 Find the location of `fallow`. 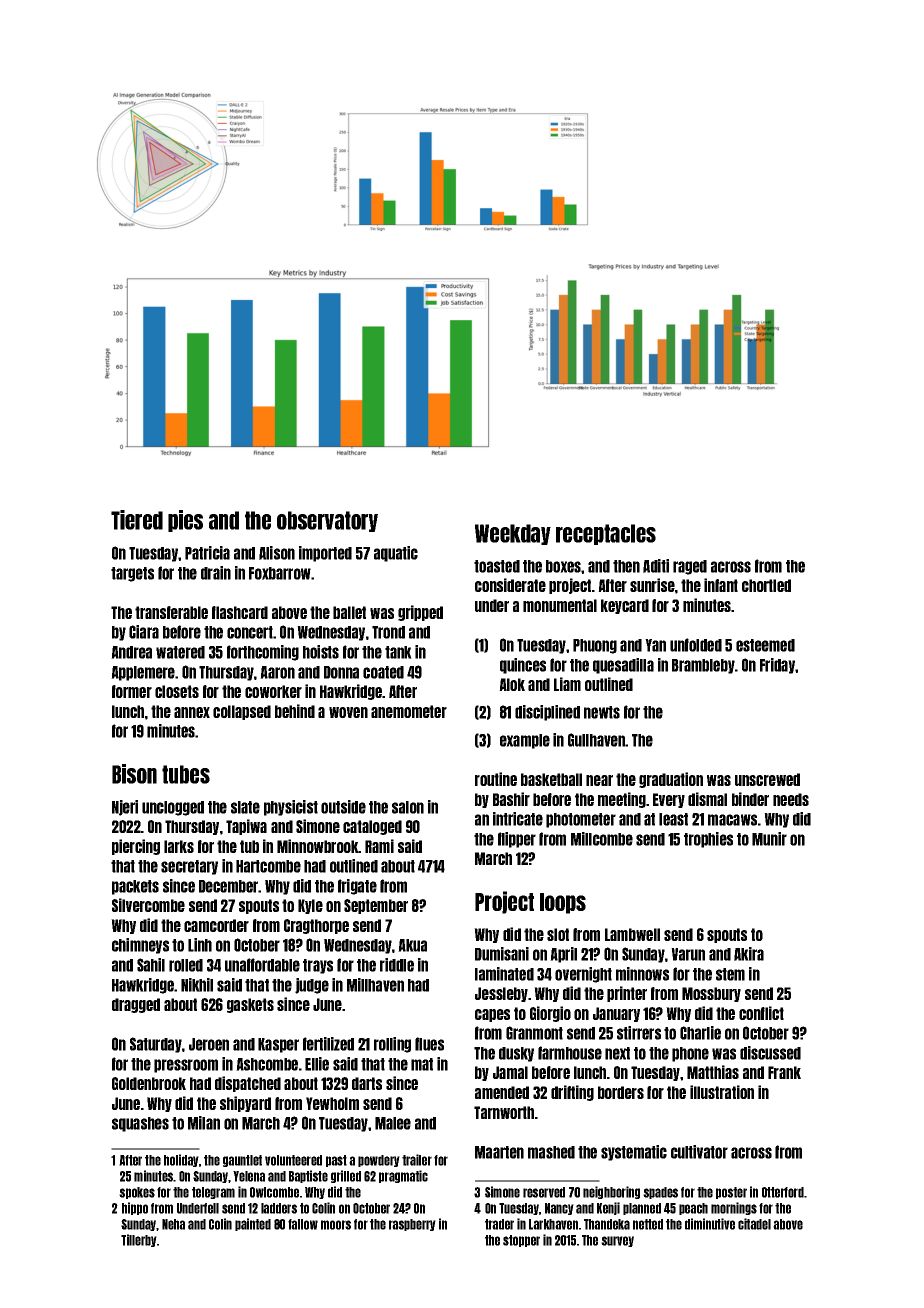

fallow is located at coordinates (303, 1224).
